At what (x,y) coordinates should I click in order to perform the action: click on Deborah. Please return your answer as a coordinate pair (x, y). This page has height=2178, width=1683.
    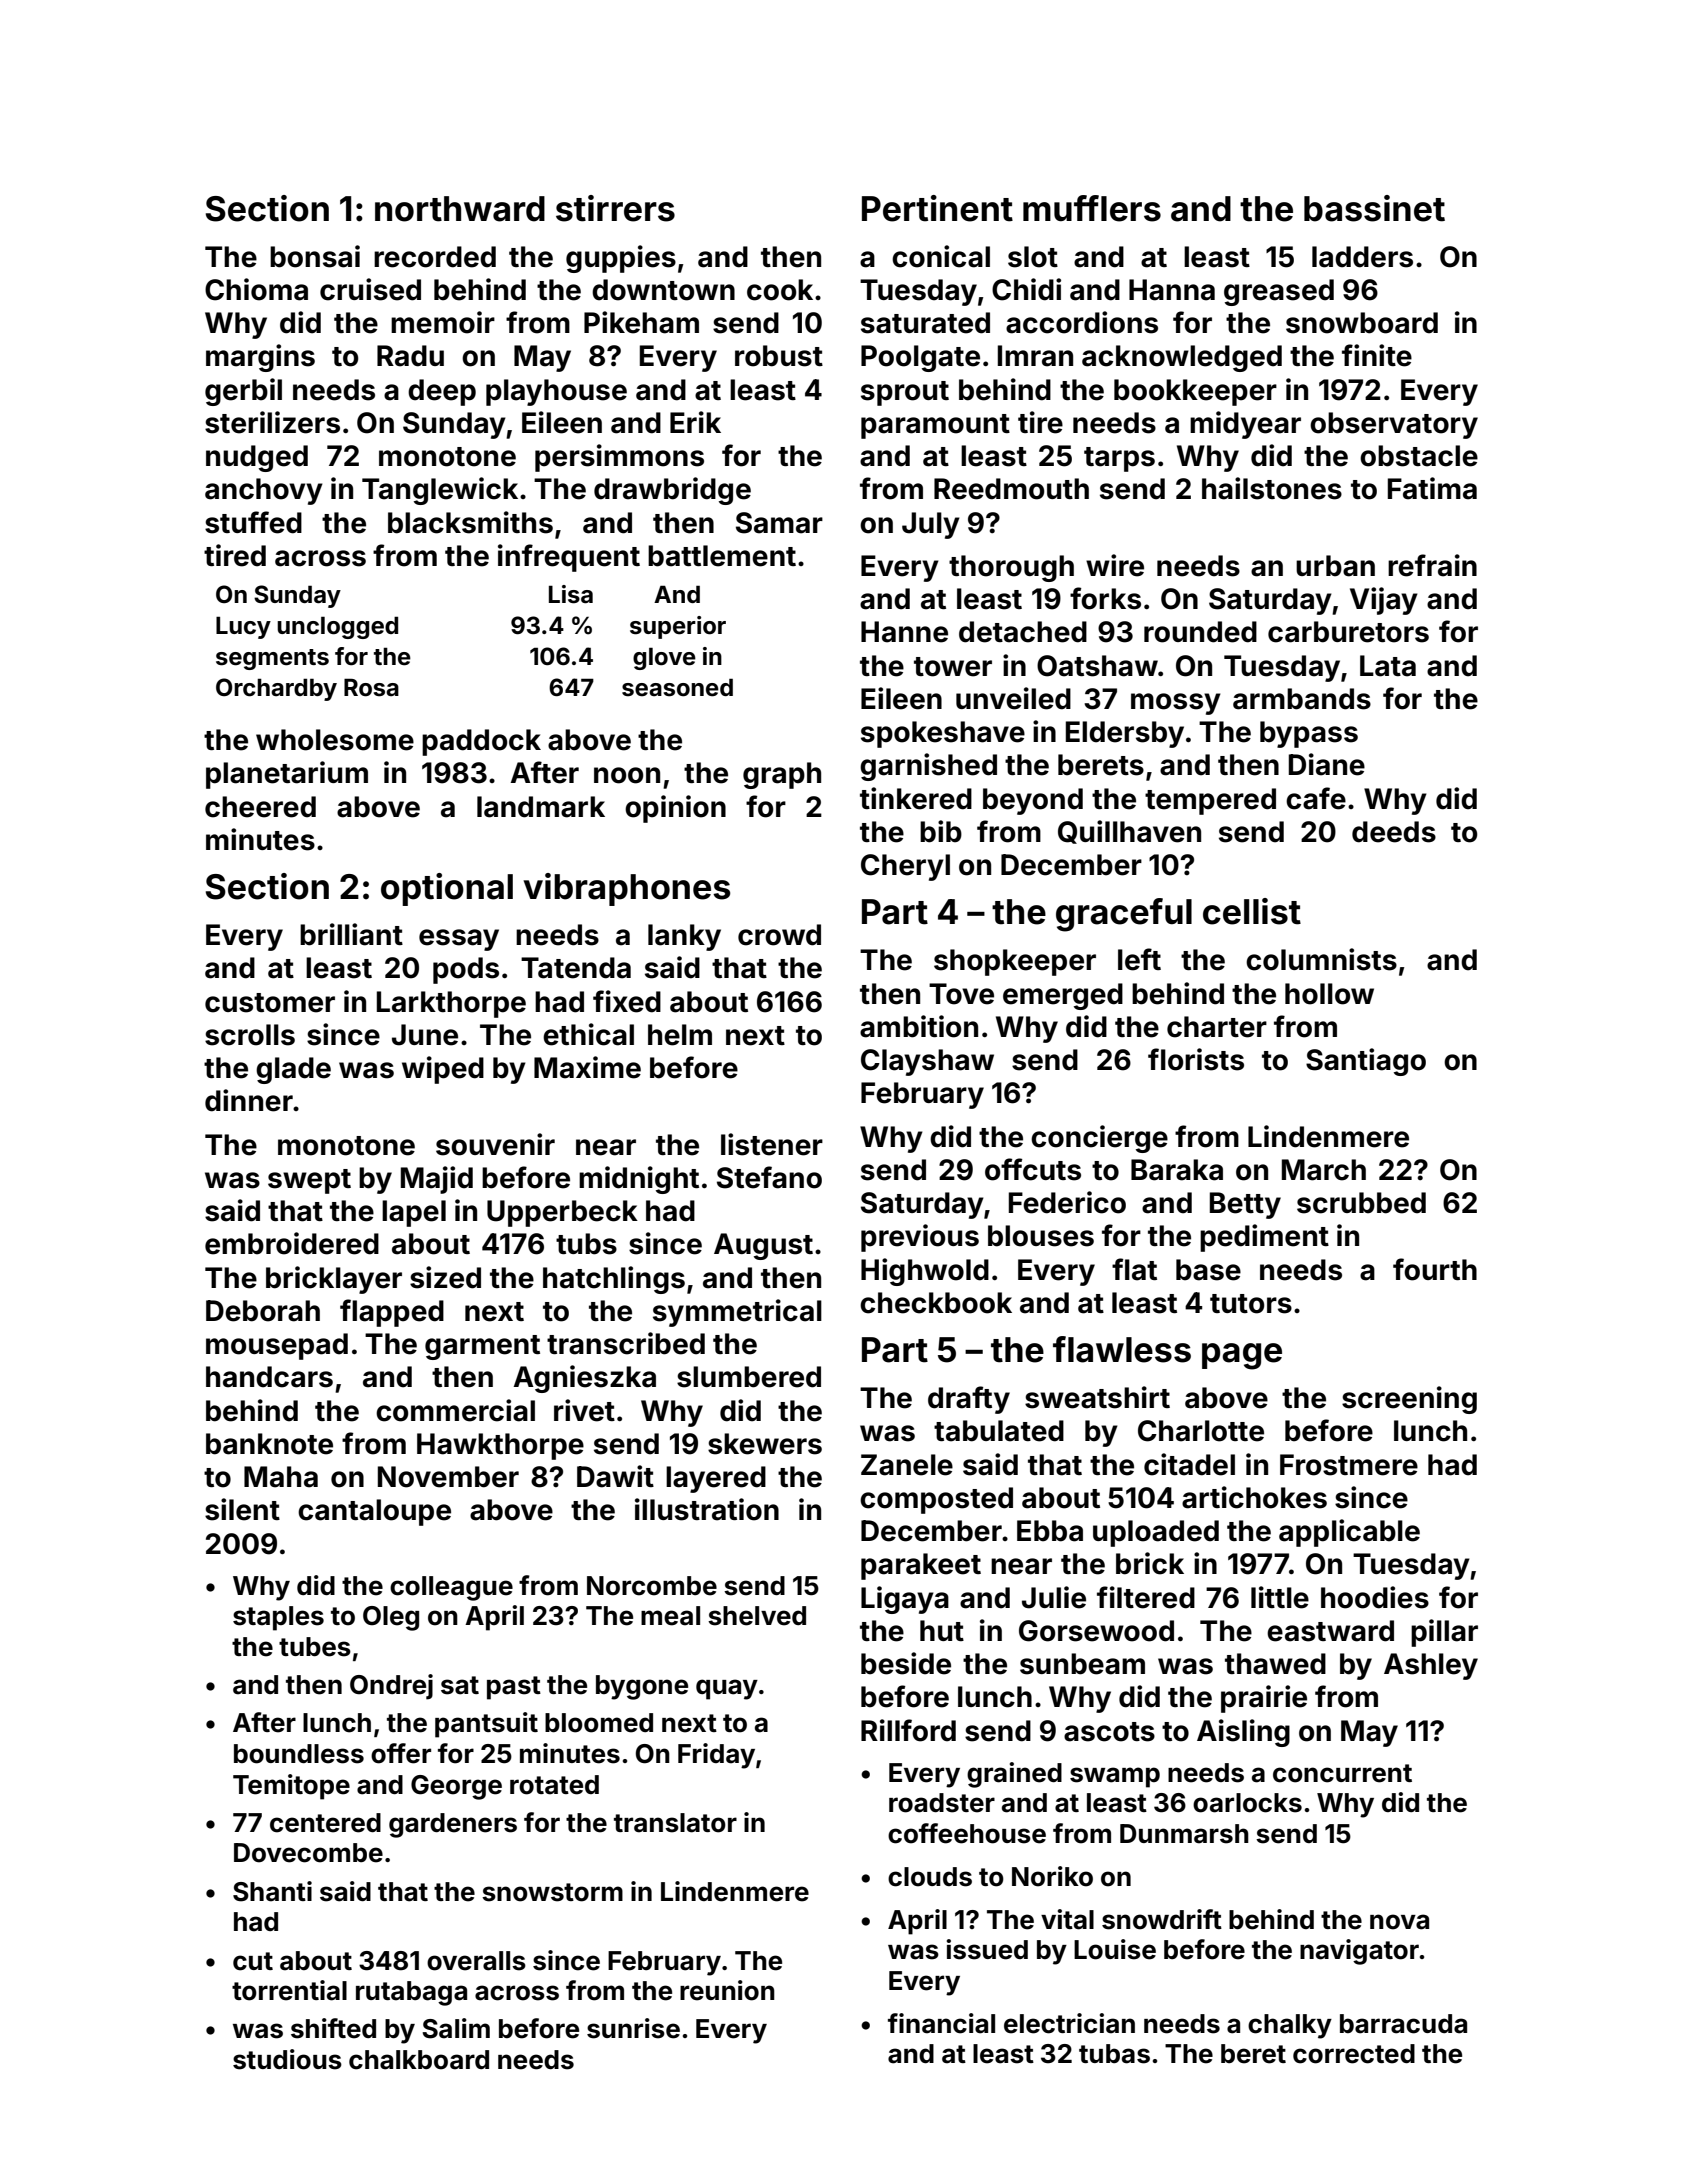
    Looking at the image, I should click on (263, 1311).
